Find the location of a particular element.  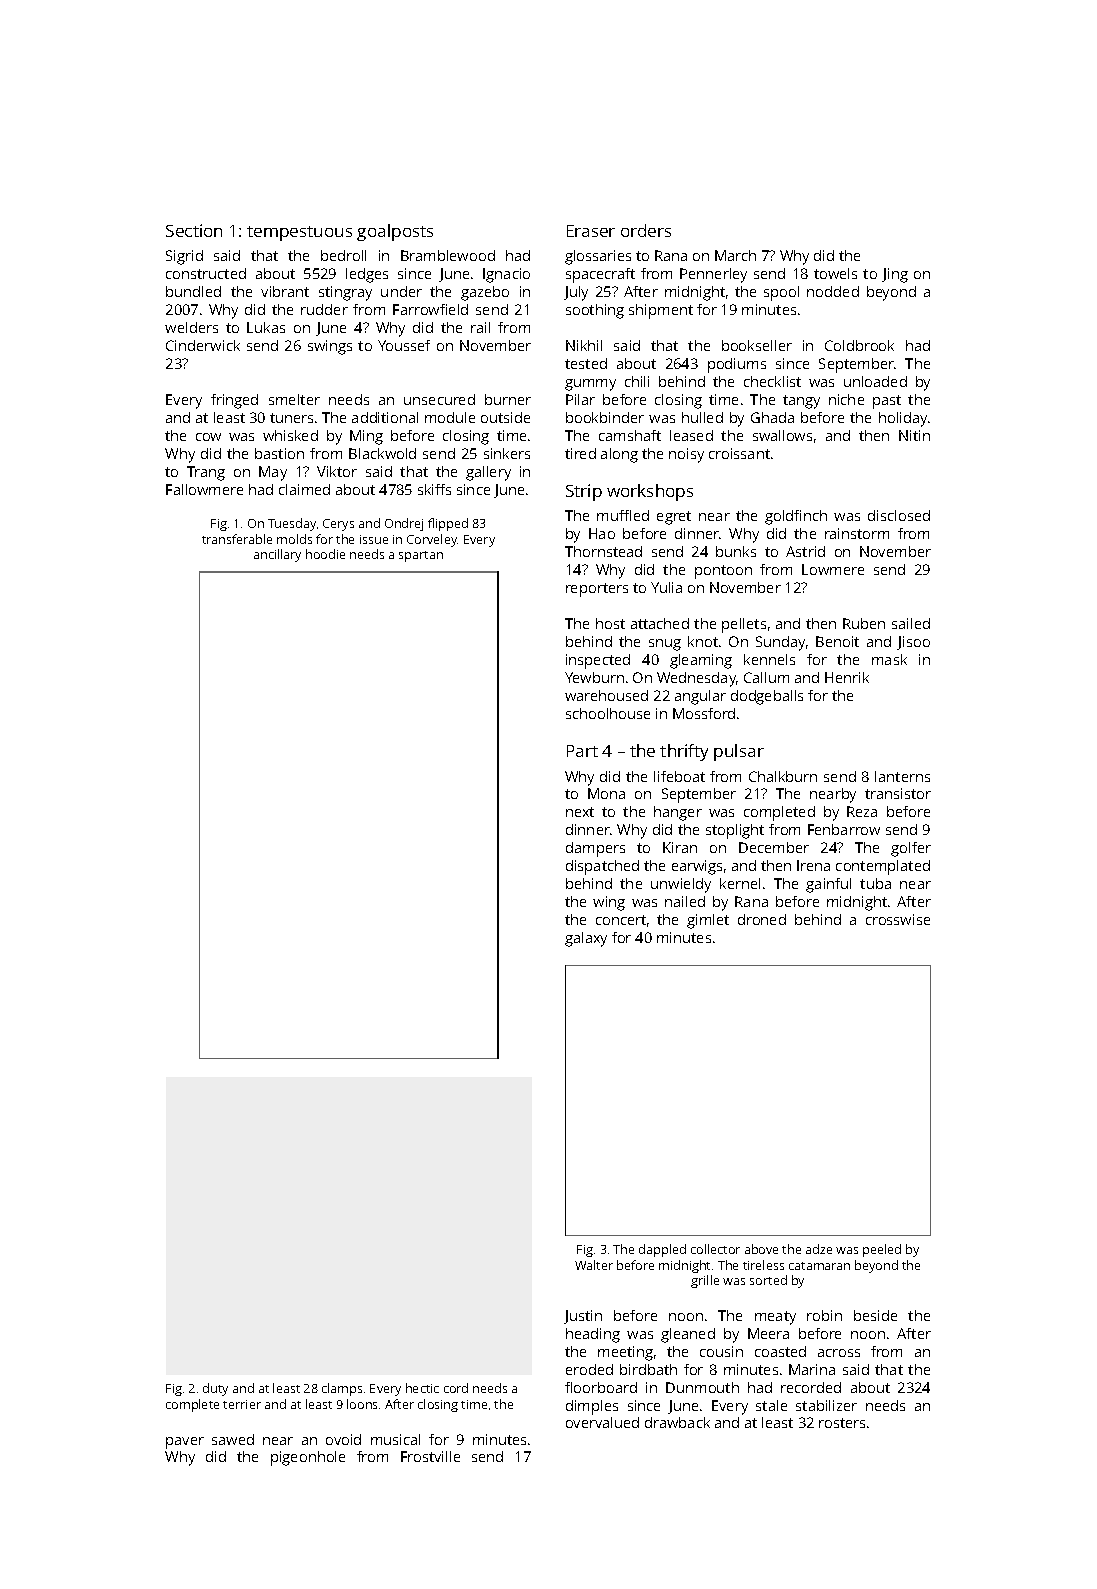

croissant is located at coordinates (739, 453).
